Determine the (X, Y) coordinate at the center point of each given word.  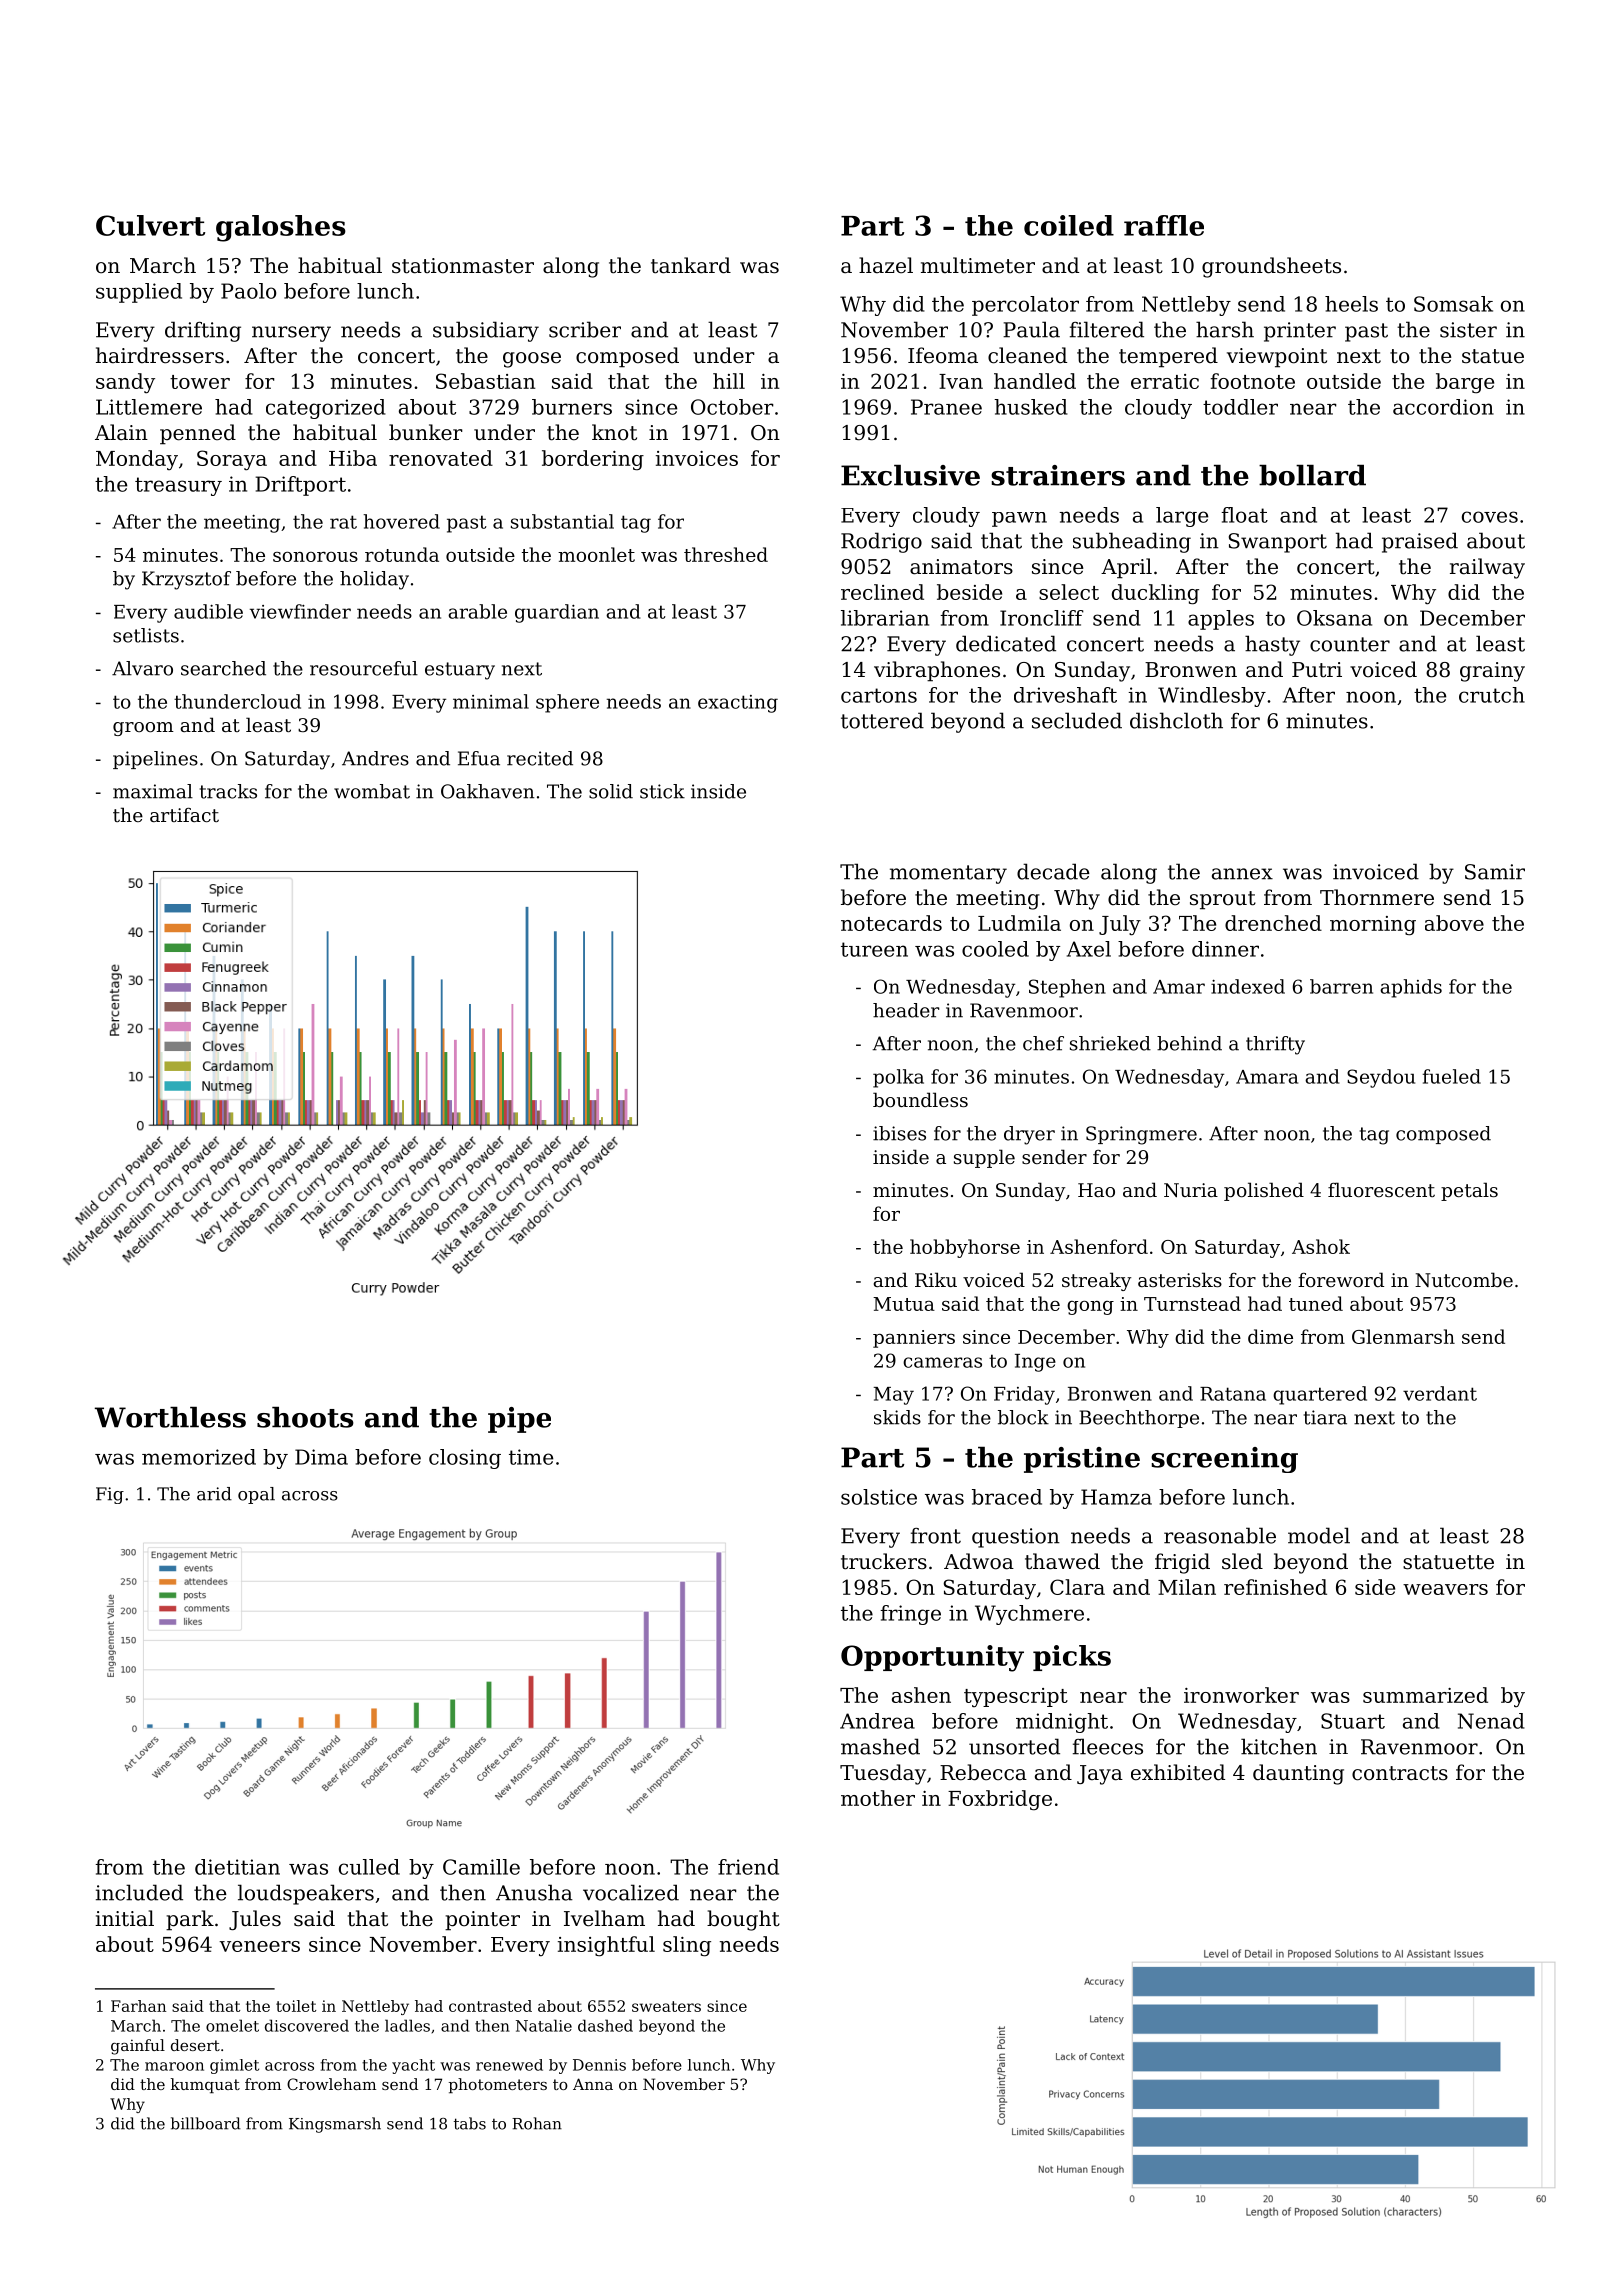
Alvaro (142, 668)
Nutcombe (1464, 1279)
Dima (321, 1457)
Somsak (1453, 304)
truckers (884, 1561)
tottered (882, 720)
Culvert (150, 225)
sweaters (666, 2006)
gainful (138, 2047)
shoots (305, 1417)
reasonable (1220, 1535)
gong (1090, 1308)
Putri (1317, 670)
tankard (691, 265)
